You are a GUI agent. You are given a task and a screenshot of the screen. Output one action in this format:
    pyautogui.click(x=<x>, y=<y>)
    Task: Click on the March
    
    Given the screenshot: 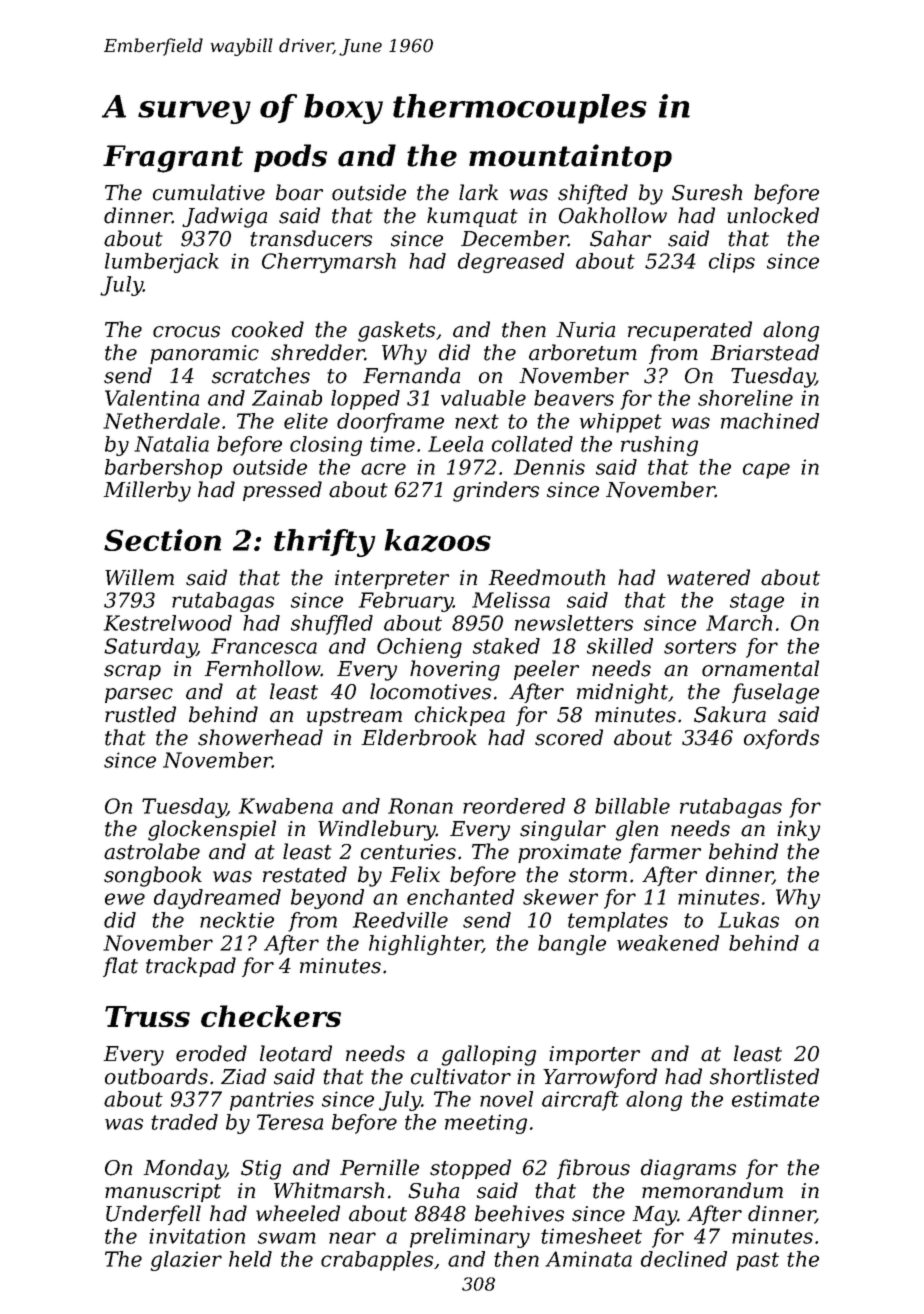 What is the action you would take?
    pyautogui.click(x=739, y=623)
